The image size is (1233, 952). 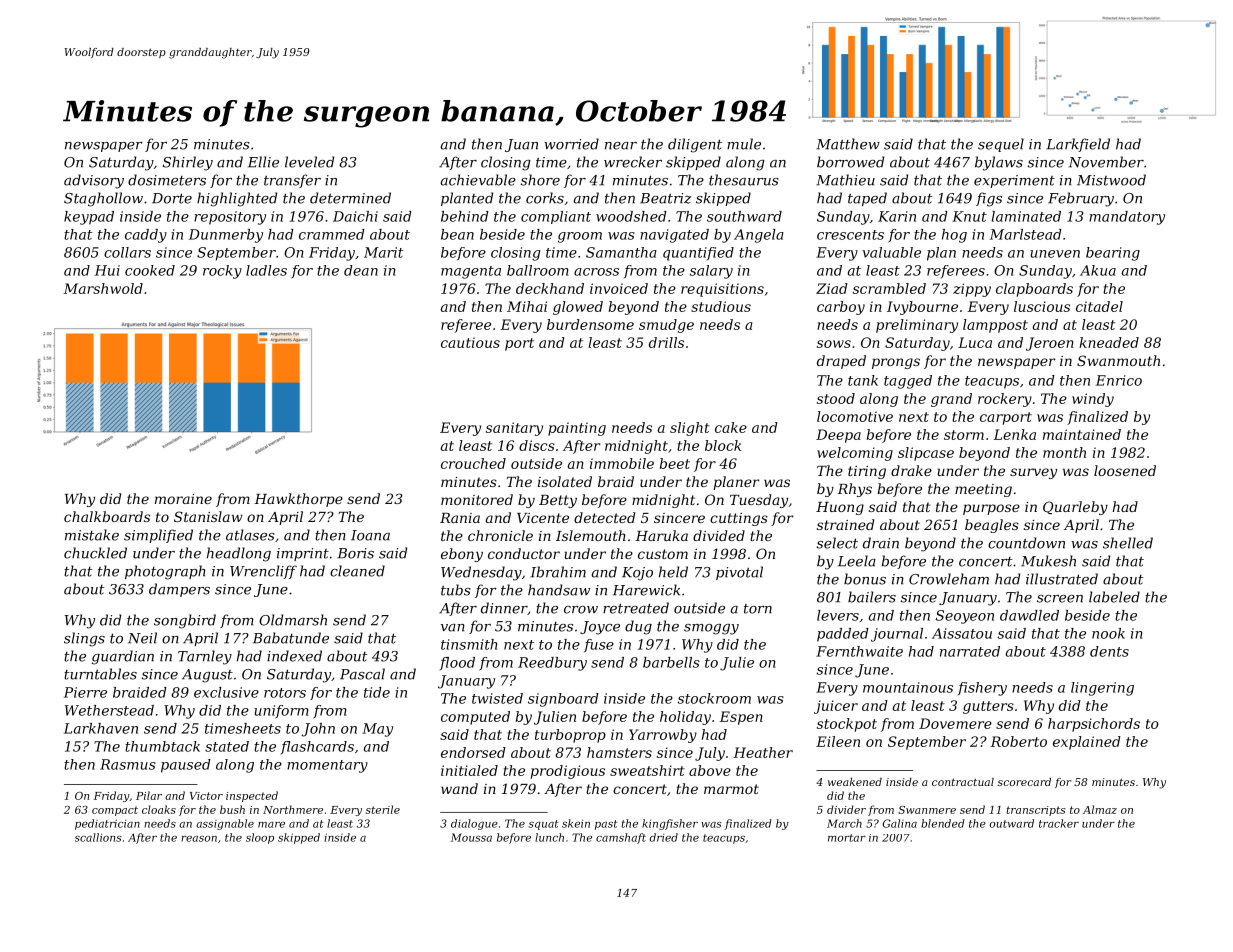 What do you see at coordinates (838, 741) in the image?
I see `Eileen` at bounding box center [838, 741].
